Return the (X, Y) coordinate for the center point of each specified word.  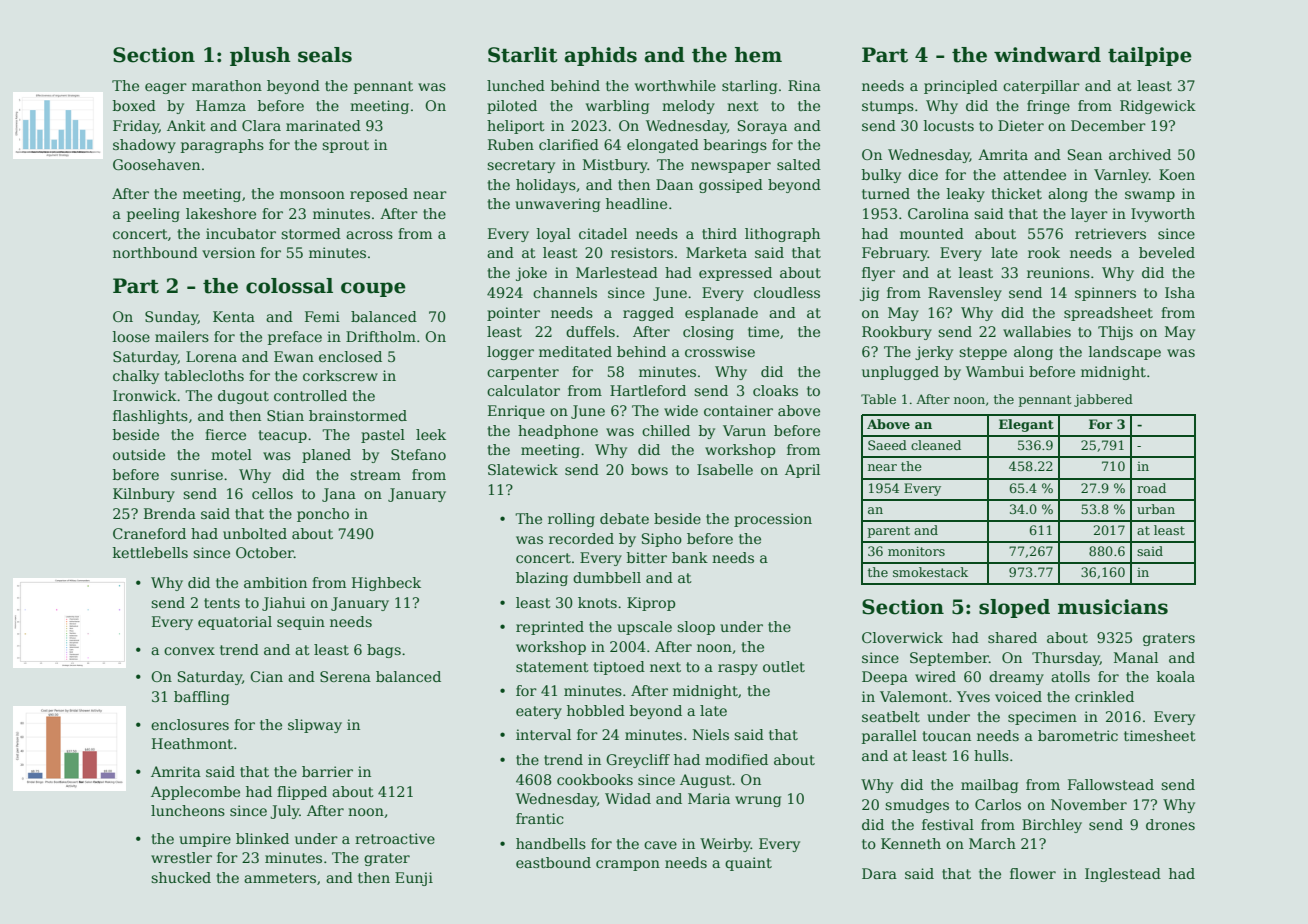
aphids (601, 56)
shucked (181, 877)
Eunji (414, 879)
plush (260, 56)
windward (1047, 55)
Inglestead (1123, 875)
